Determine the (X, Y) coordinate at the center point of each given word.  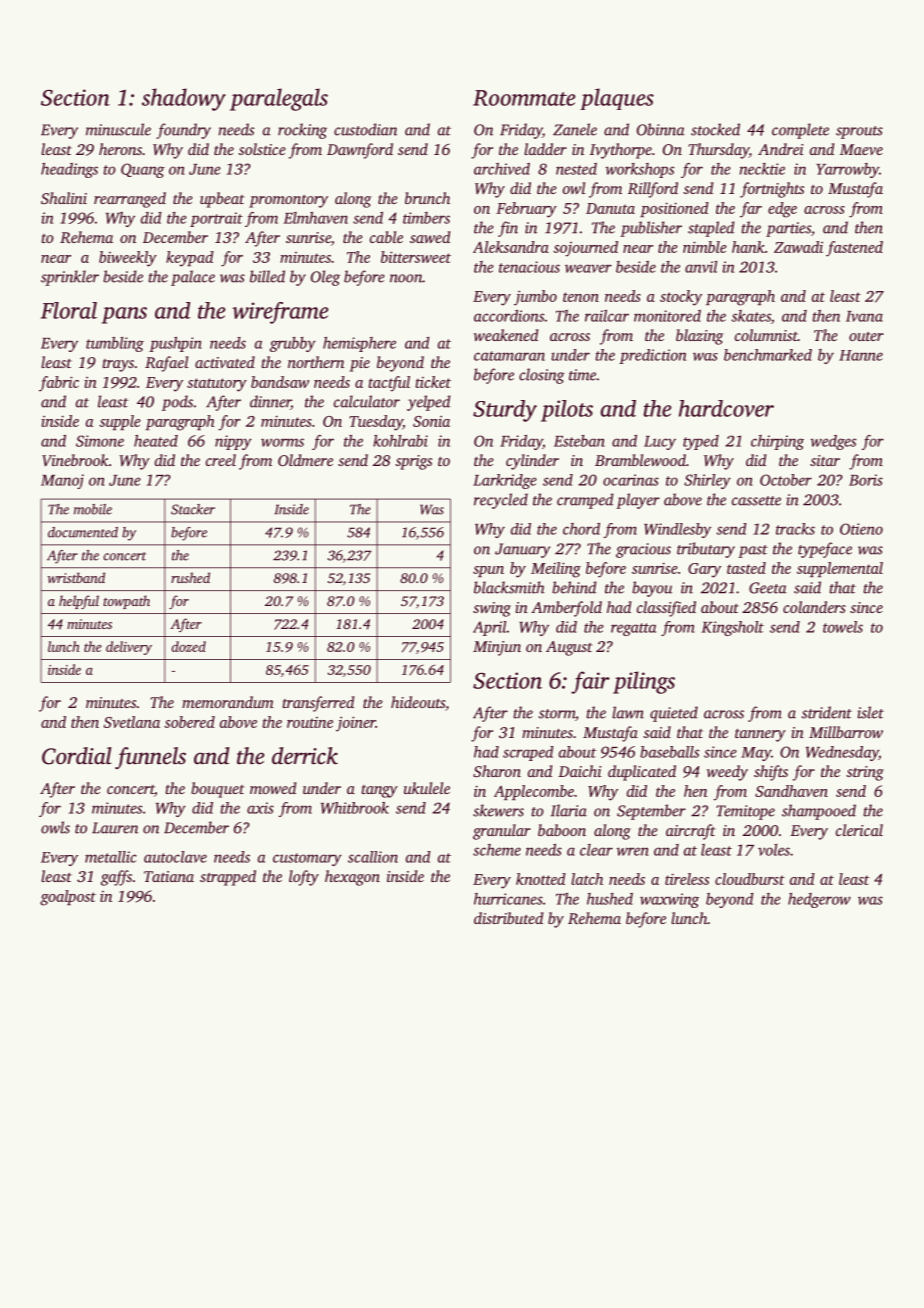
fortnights (772, 190)
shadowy (184, 99)
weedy (727, 773)
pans (124, 315)
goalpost (68, 898)
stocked (715, 129)
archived (502, 169)
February (526, 210)
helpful (79, 602)
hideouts (418, 702)
